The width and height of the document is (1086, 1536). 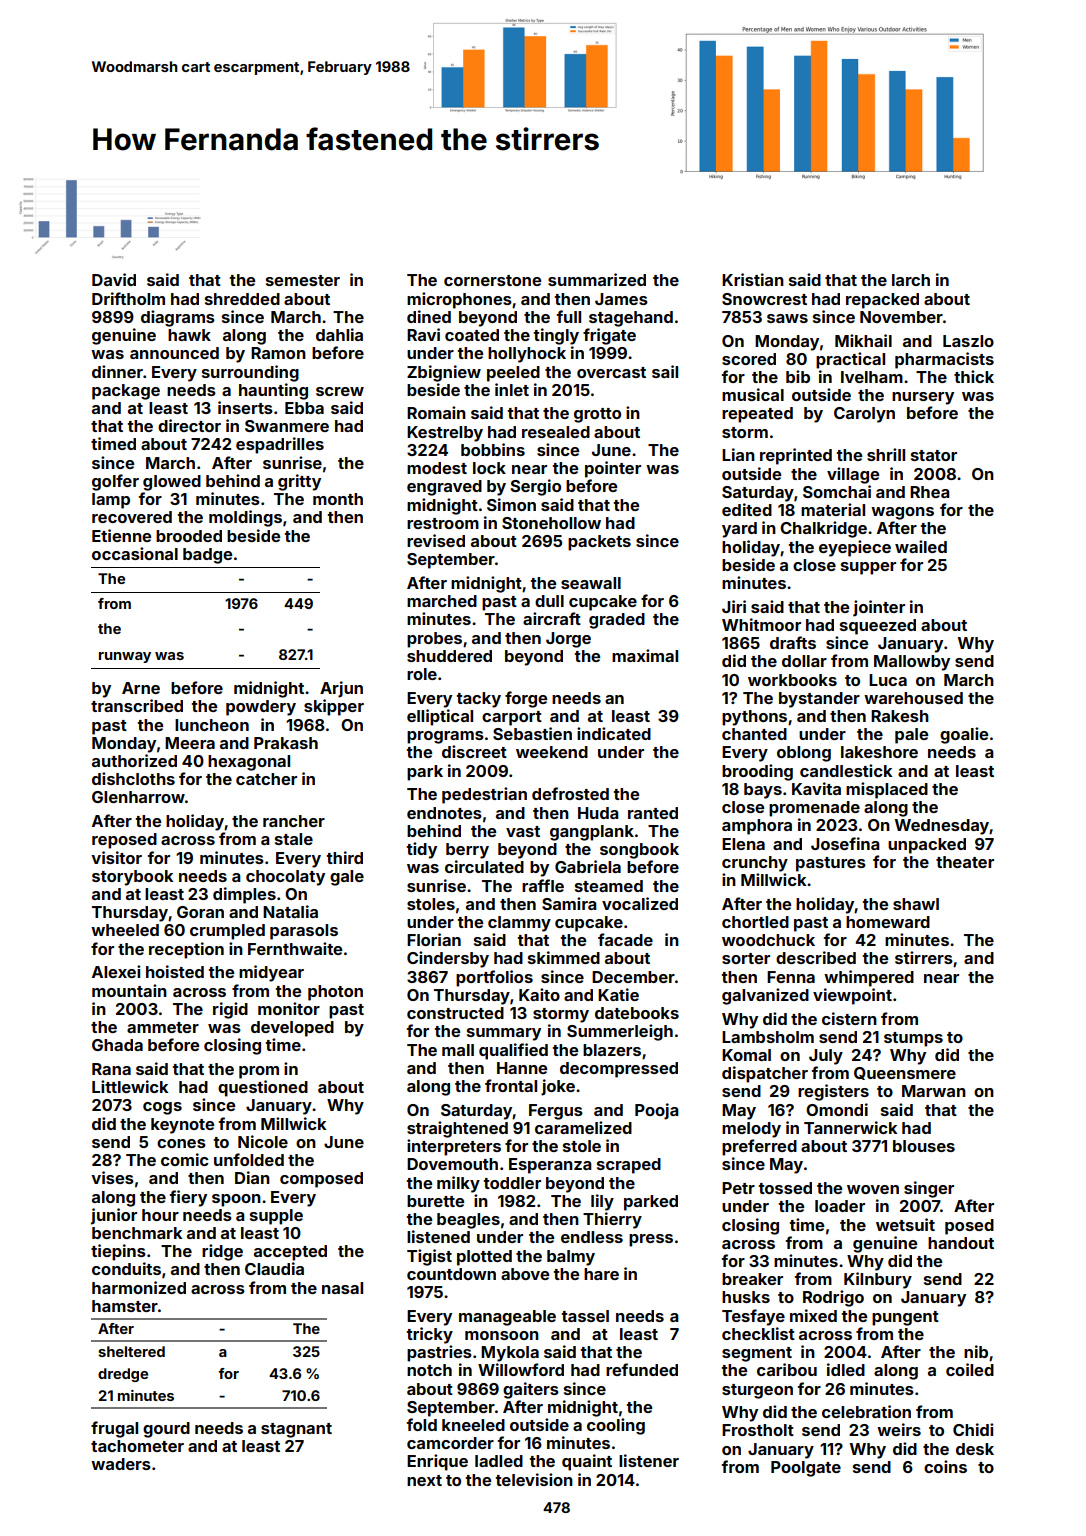 I want to click on material, so click(x=833, y=509).
